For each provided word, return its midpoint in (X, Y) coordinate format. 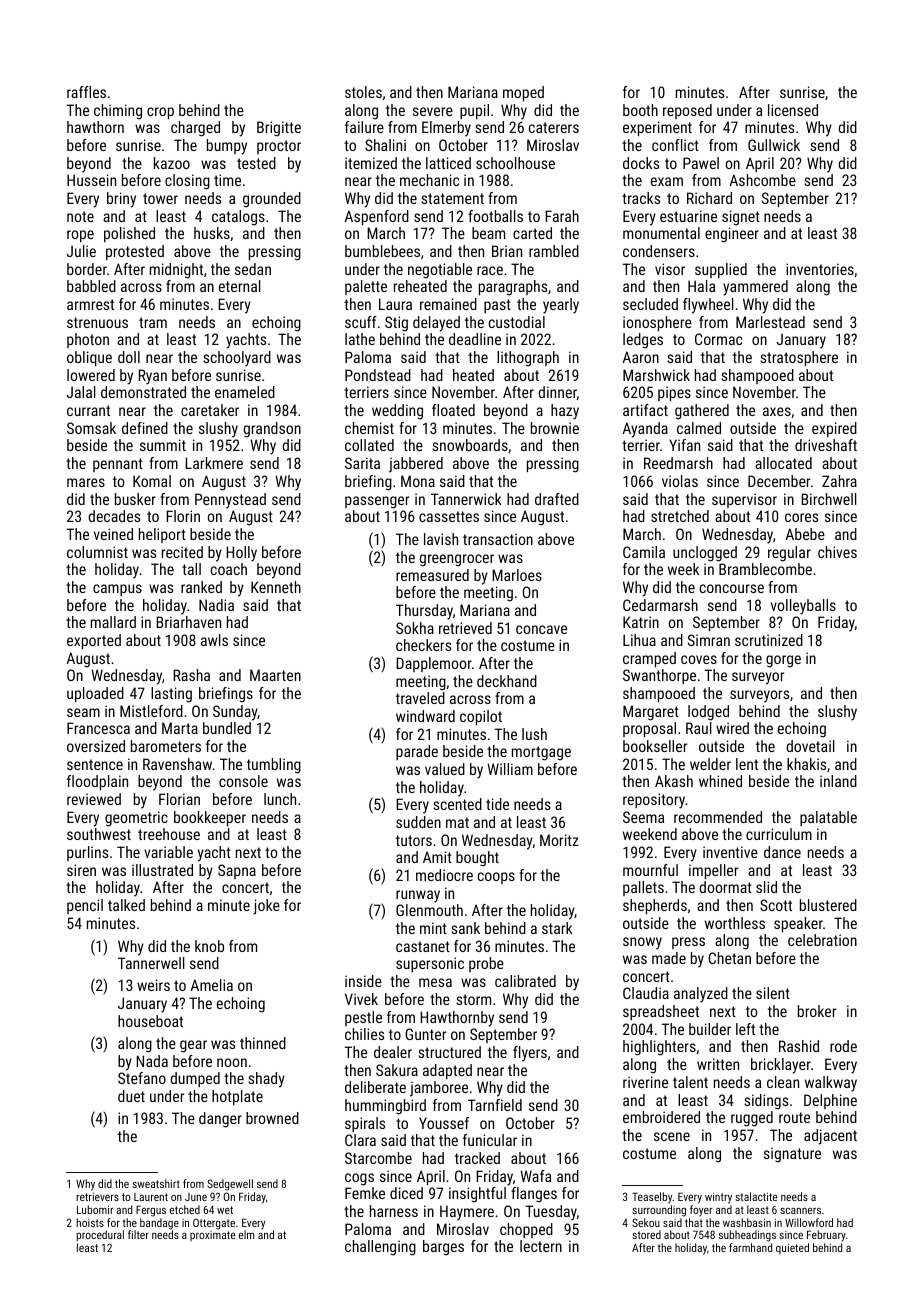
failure (364, 127)
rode (843, 1046)
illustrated (162, 870)
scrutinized (769, 640)
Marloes (517, 575)
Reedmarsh (678, 463)
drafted (557, 499)
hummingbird (385, 1107)
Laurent (151, 1197)
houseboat (150, 1021)
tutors (414, 840)
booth (640, 110)
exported (94, 641)
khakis (806, 764)
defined (145, 428)
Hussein (91, 180)
